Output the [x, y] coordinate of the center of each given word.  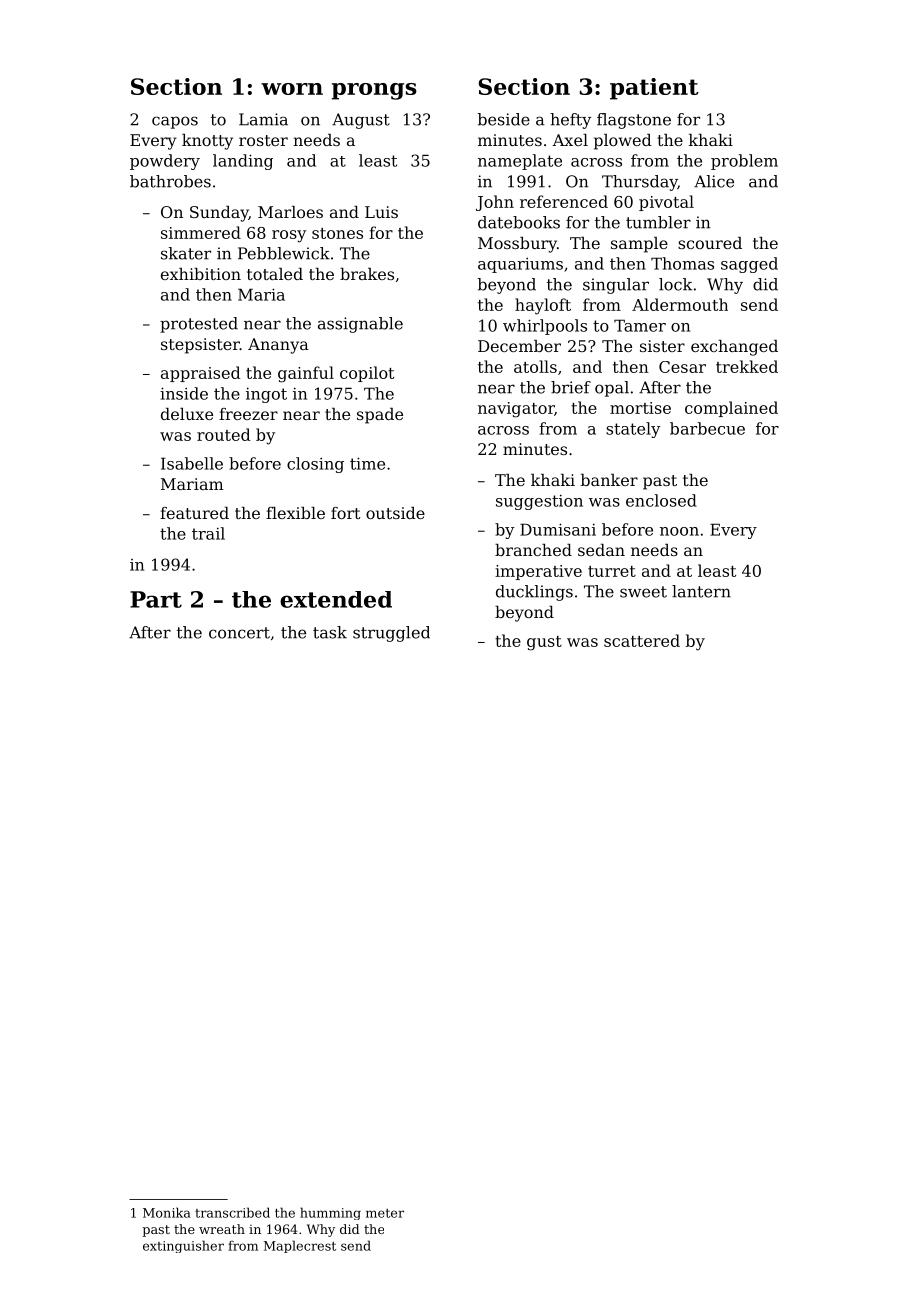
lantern [701, 591]
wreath [222, 1229]
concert [239, 633]
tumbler [658, 222]
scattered [642, 640]
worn [292, 89]
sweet [643, 592]
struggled [391, 634]
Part [156, 599]
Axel [570, 140]
